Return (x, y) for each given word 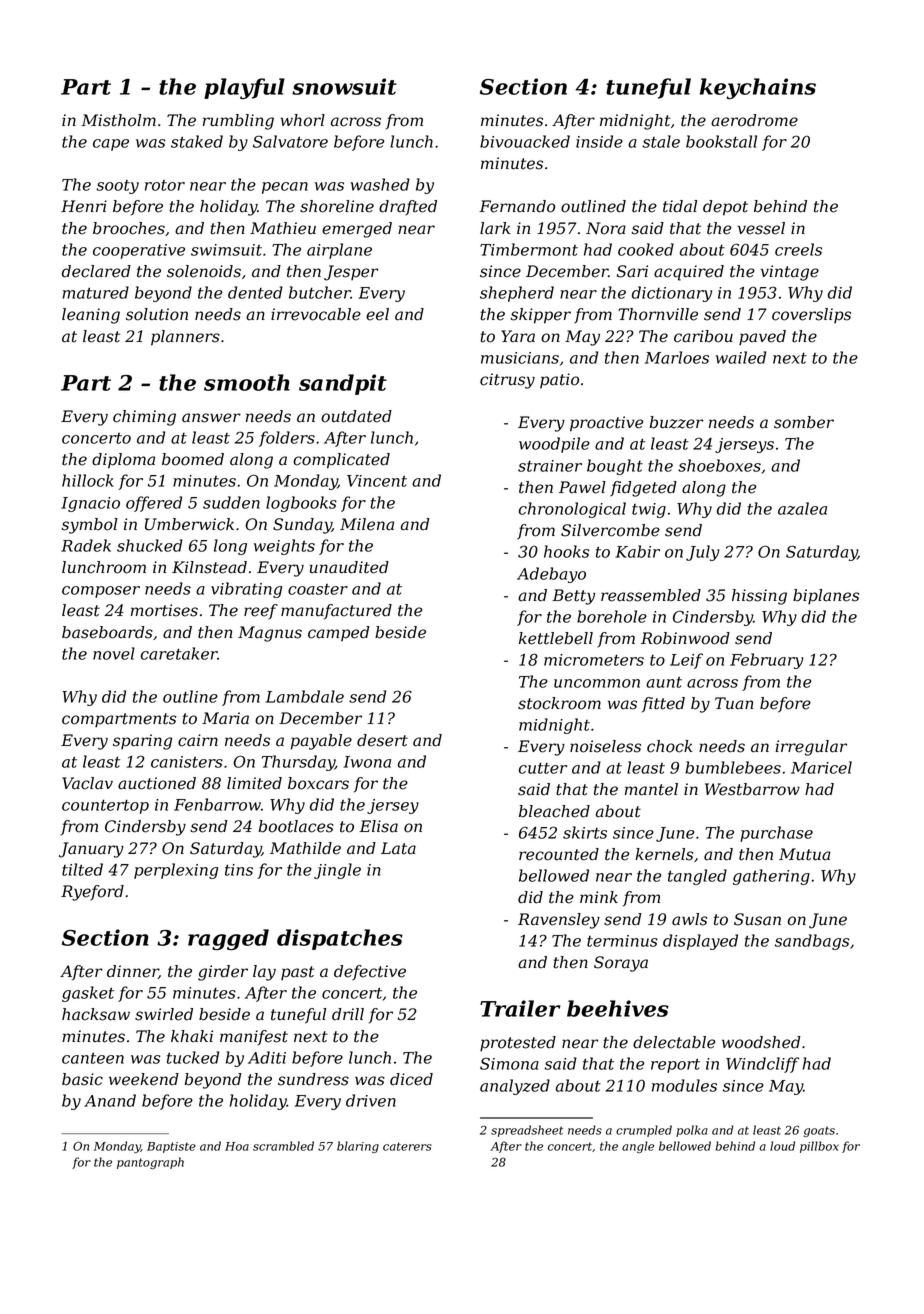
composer (101, 592)
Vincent (377, 481)
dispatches (340, 939)
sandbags (812, 942)
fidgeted (643, 489)
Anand (110, 1100)
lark (495, 228)
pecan (285, 188)
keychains (758, 88)
